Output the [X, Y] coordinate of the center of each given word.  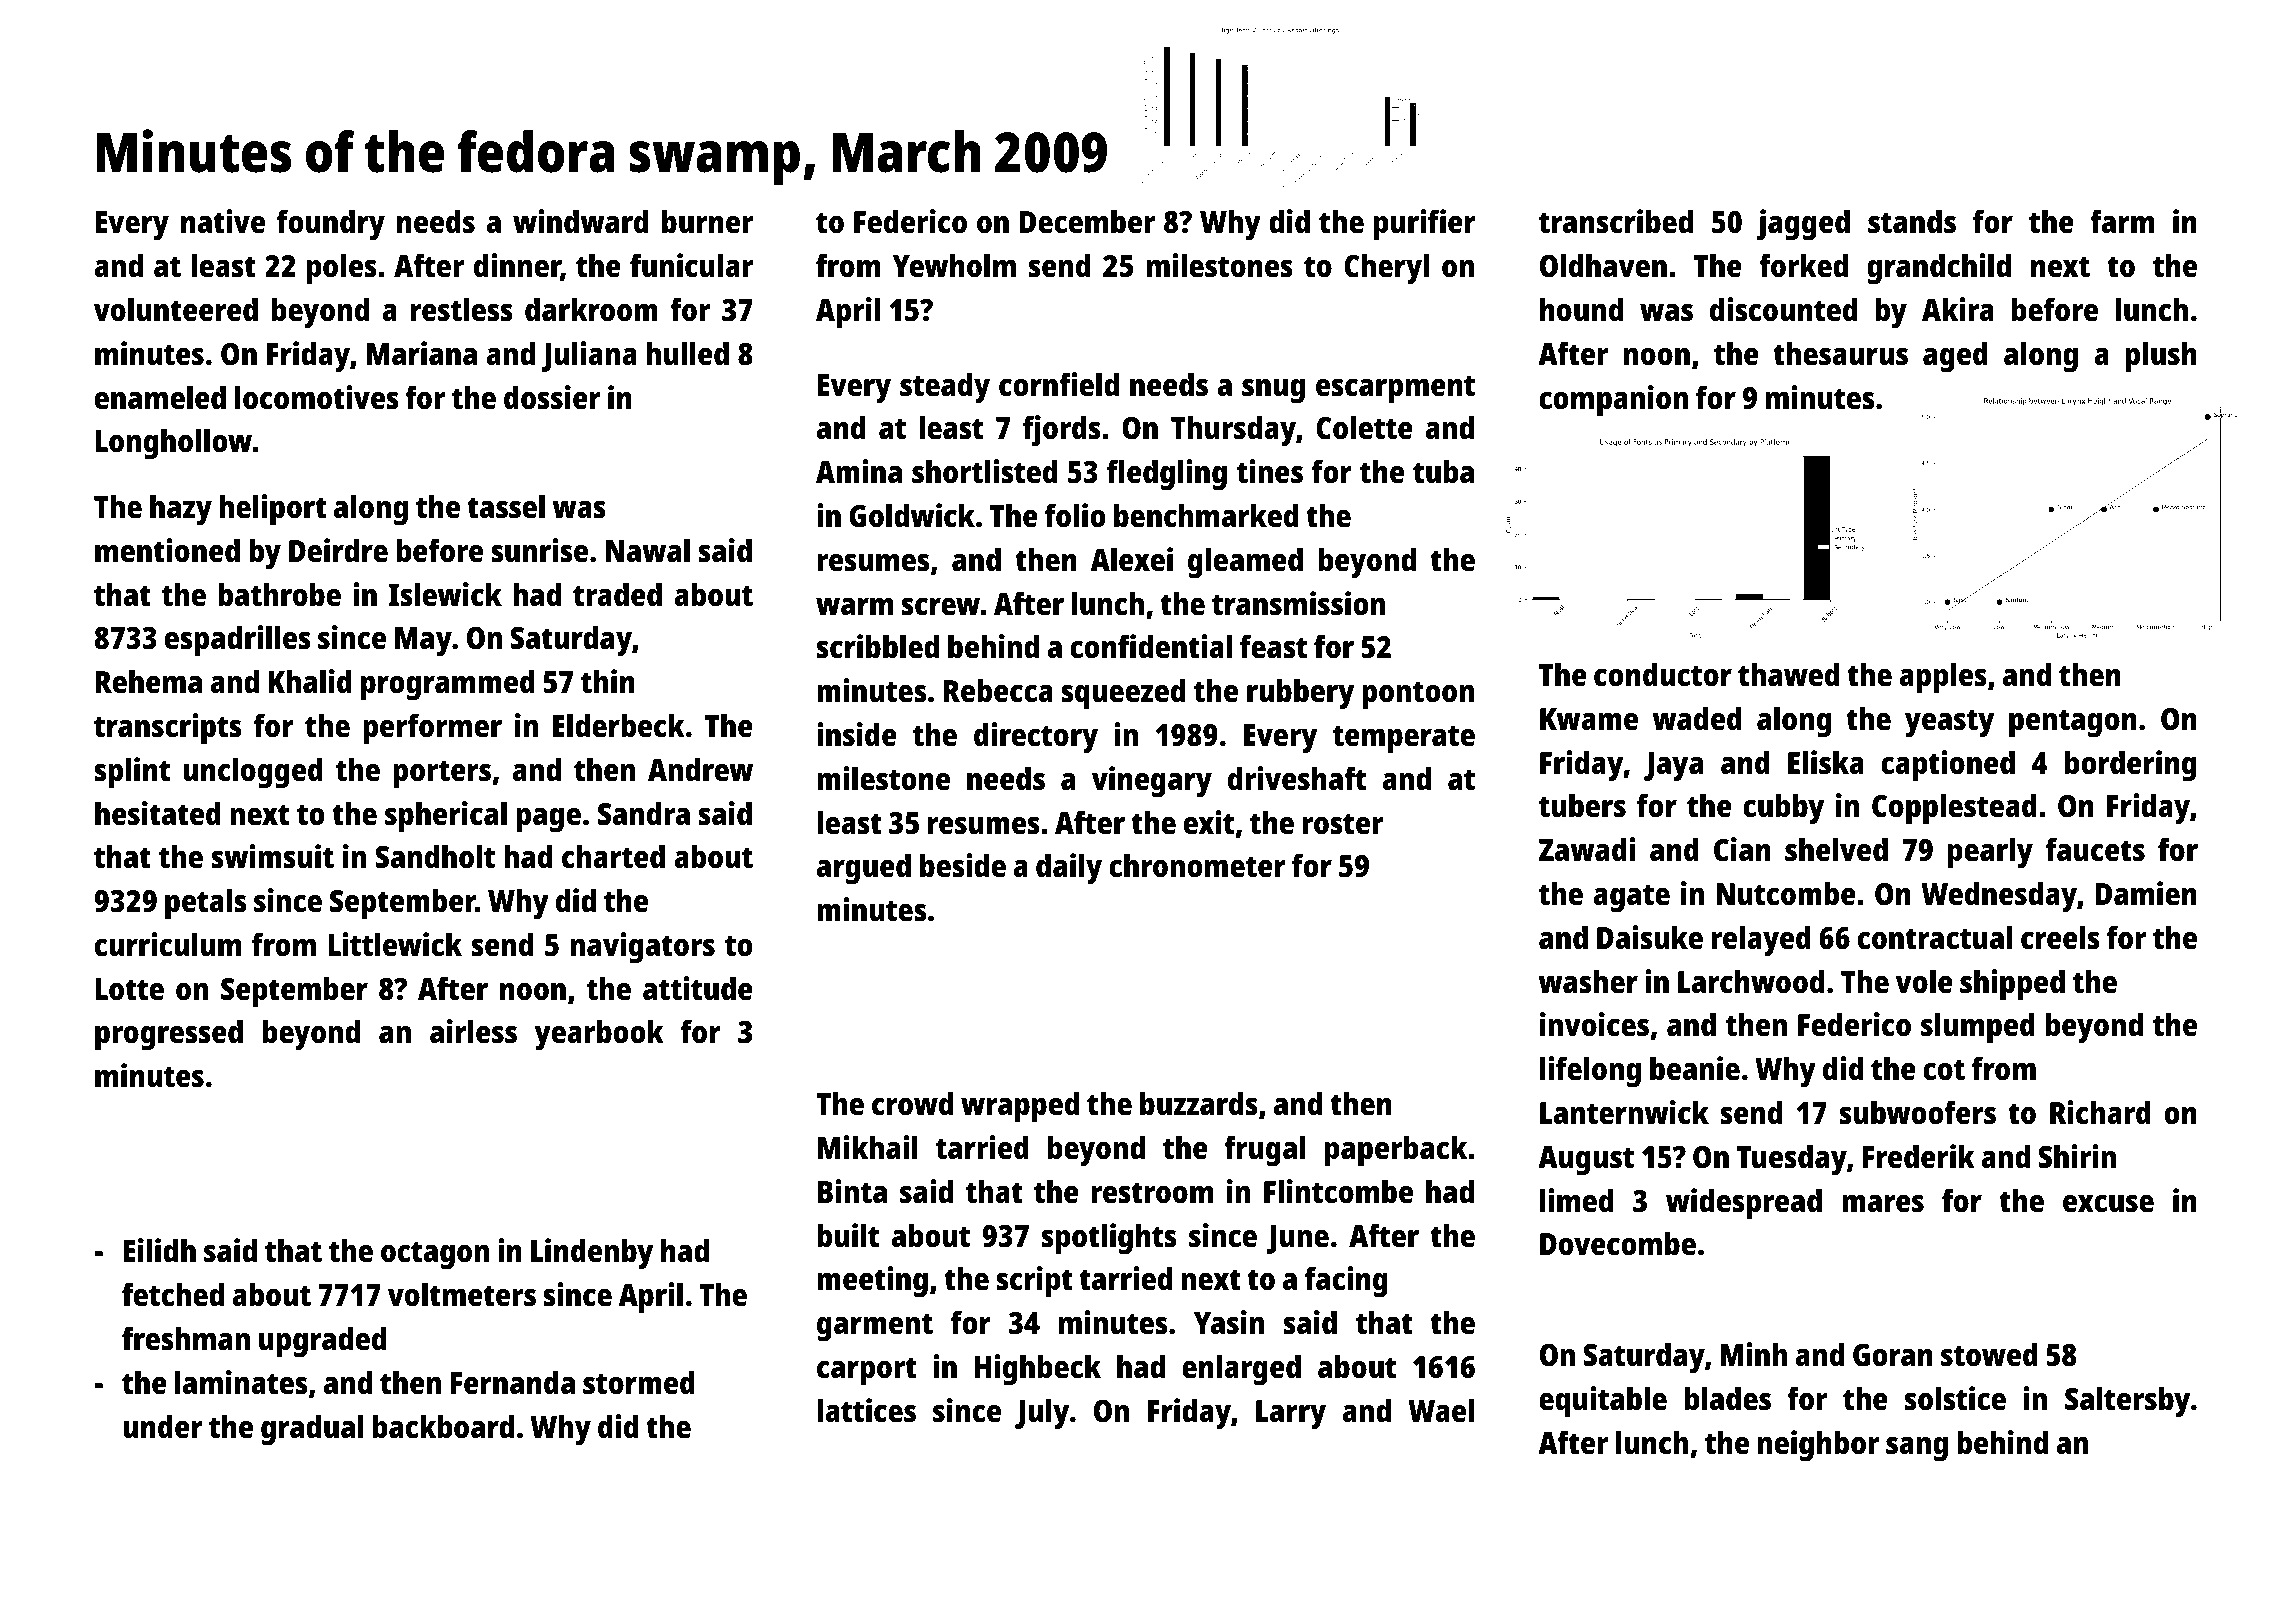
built [848, 1235]
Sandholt [435, 856]
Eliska [1826, 762]
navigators [643, 948]
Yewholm [954, 265]
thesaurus [1840, 353]
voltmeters [462, 1294]
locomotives [317, 397]
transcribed [1616, 221]
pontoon [1418, 695]
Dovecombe [1618, 1243]
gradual [312, 1430]
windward [580, 221]
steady [945, 388]
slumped [1978, 1028]
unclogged [253, 773]
